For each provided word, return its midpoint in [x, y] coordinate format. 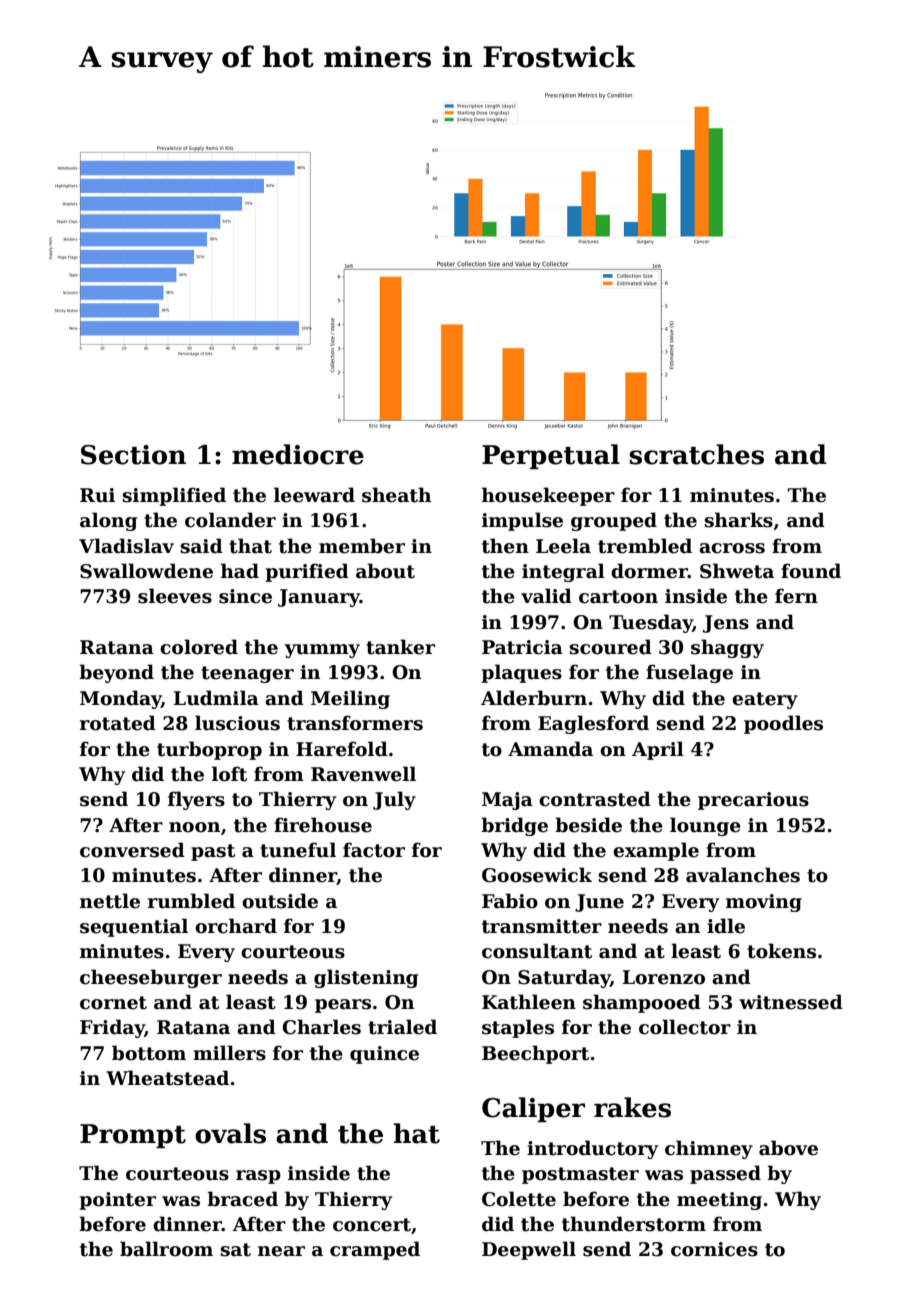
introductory [592, 1149]
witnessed [791, 1002]
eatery [765, 700]
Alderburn [534, 698]
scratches [696, 454]
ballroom [166, 1249]
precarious [753, 801]
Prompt [133, 1136]
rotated [118, 723]
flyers [196, 800]
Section [133, 455]
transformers [355, 723]
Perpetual [551, 456]
